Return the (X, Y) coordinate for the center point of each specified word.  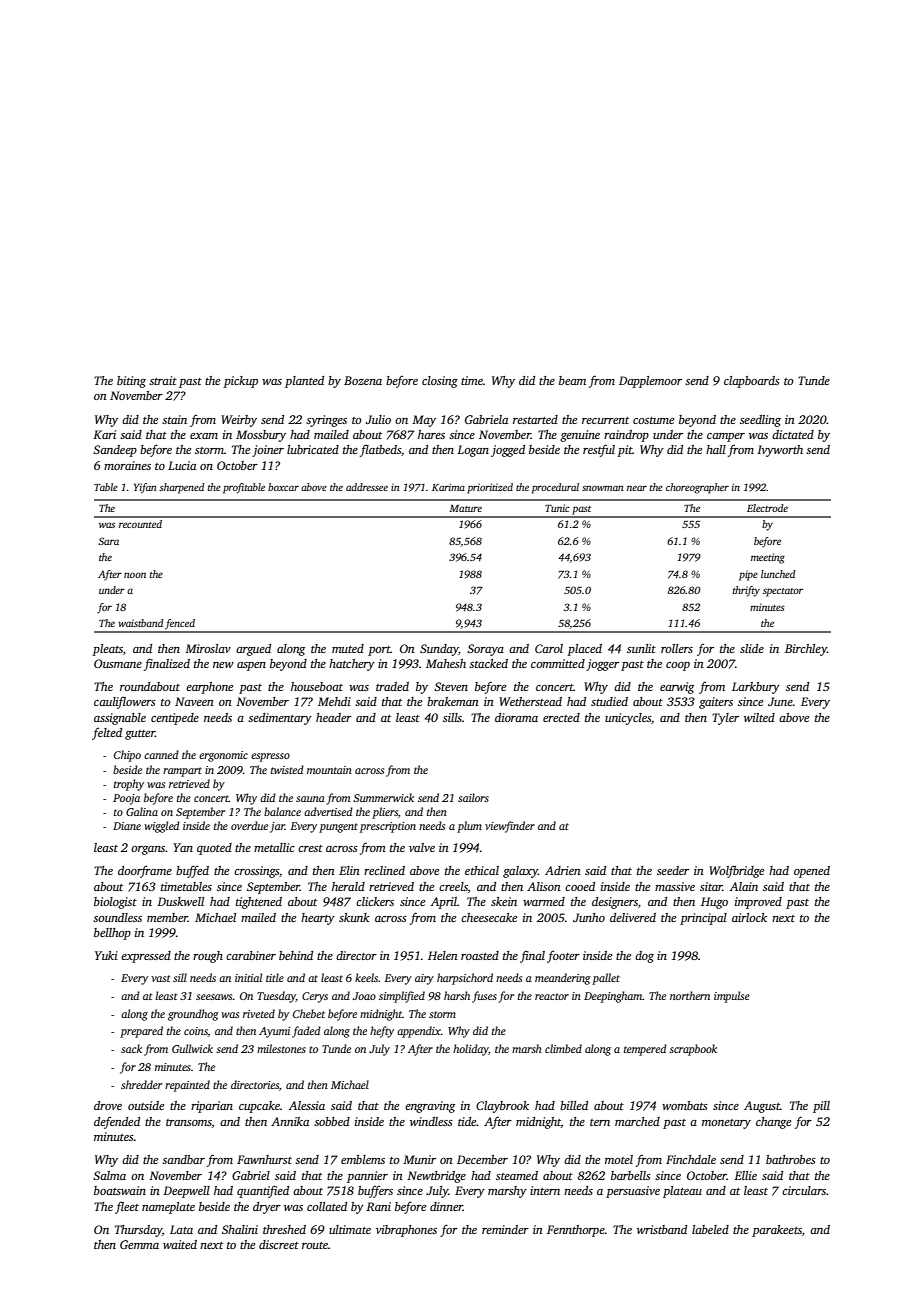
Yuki (106, 955)
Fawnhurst (264, 1159)
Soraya (485, 650)
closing (440, 382)
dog (644, 957)
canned (161, 754)
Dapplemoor (650, 382)
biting (131, 382)
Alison (544, 886)
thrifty (746, 591)
